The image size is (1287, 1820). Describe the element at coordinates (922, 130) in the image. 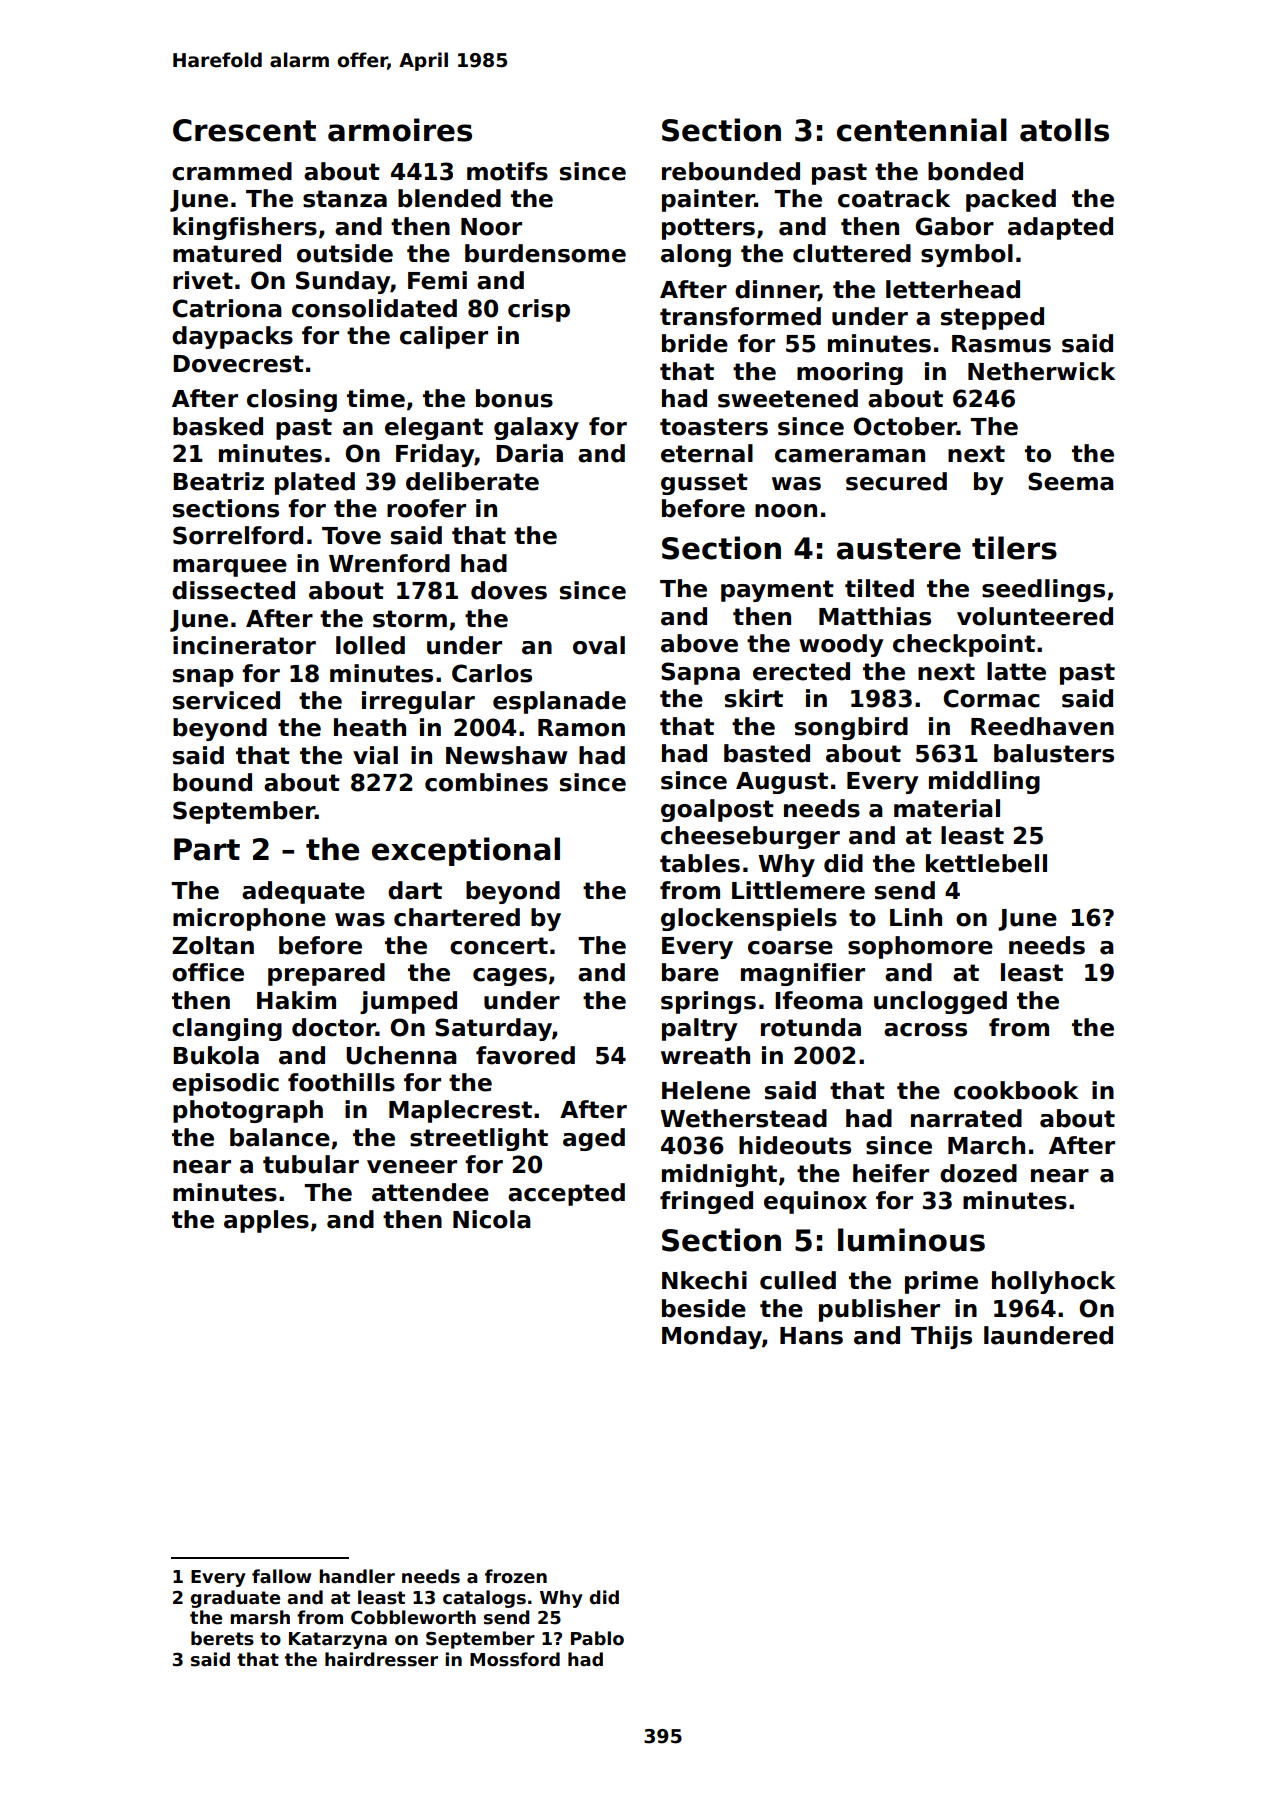

I see `centennial` at that location.
